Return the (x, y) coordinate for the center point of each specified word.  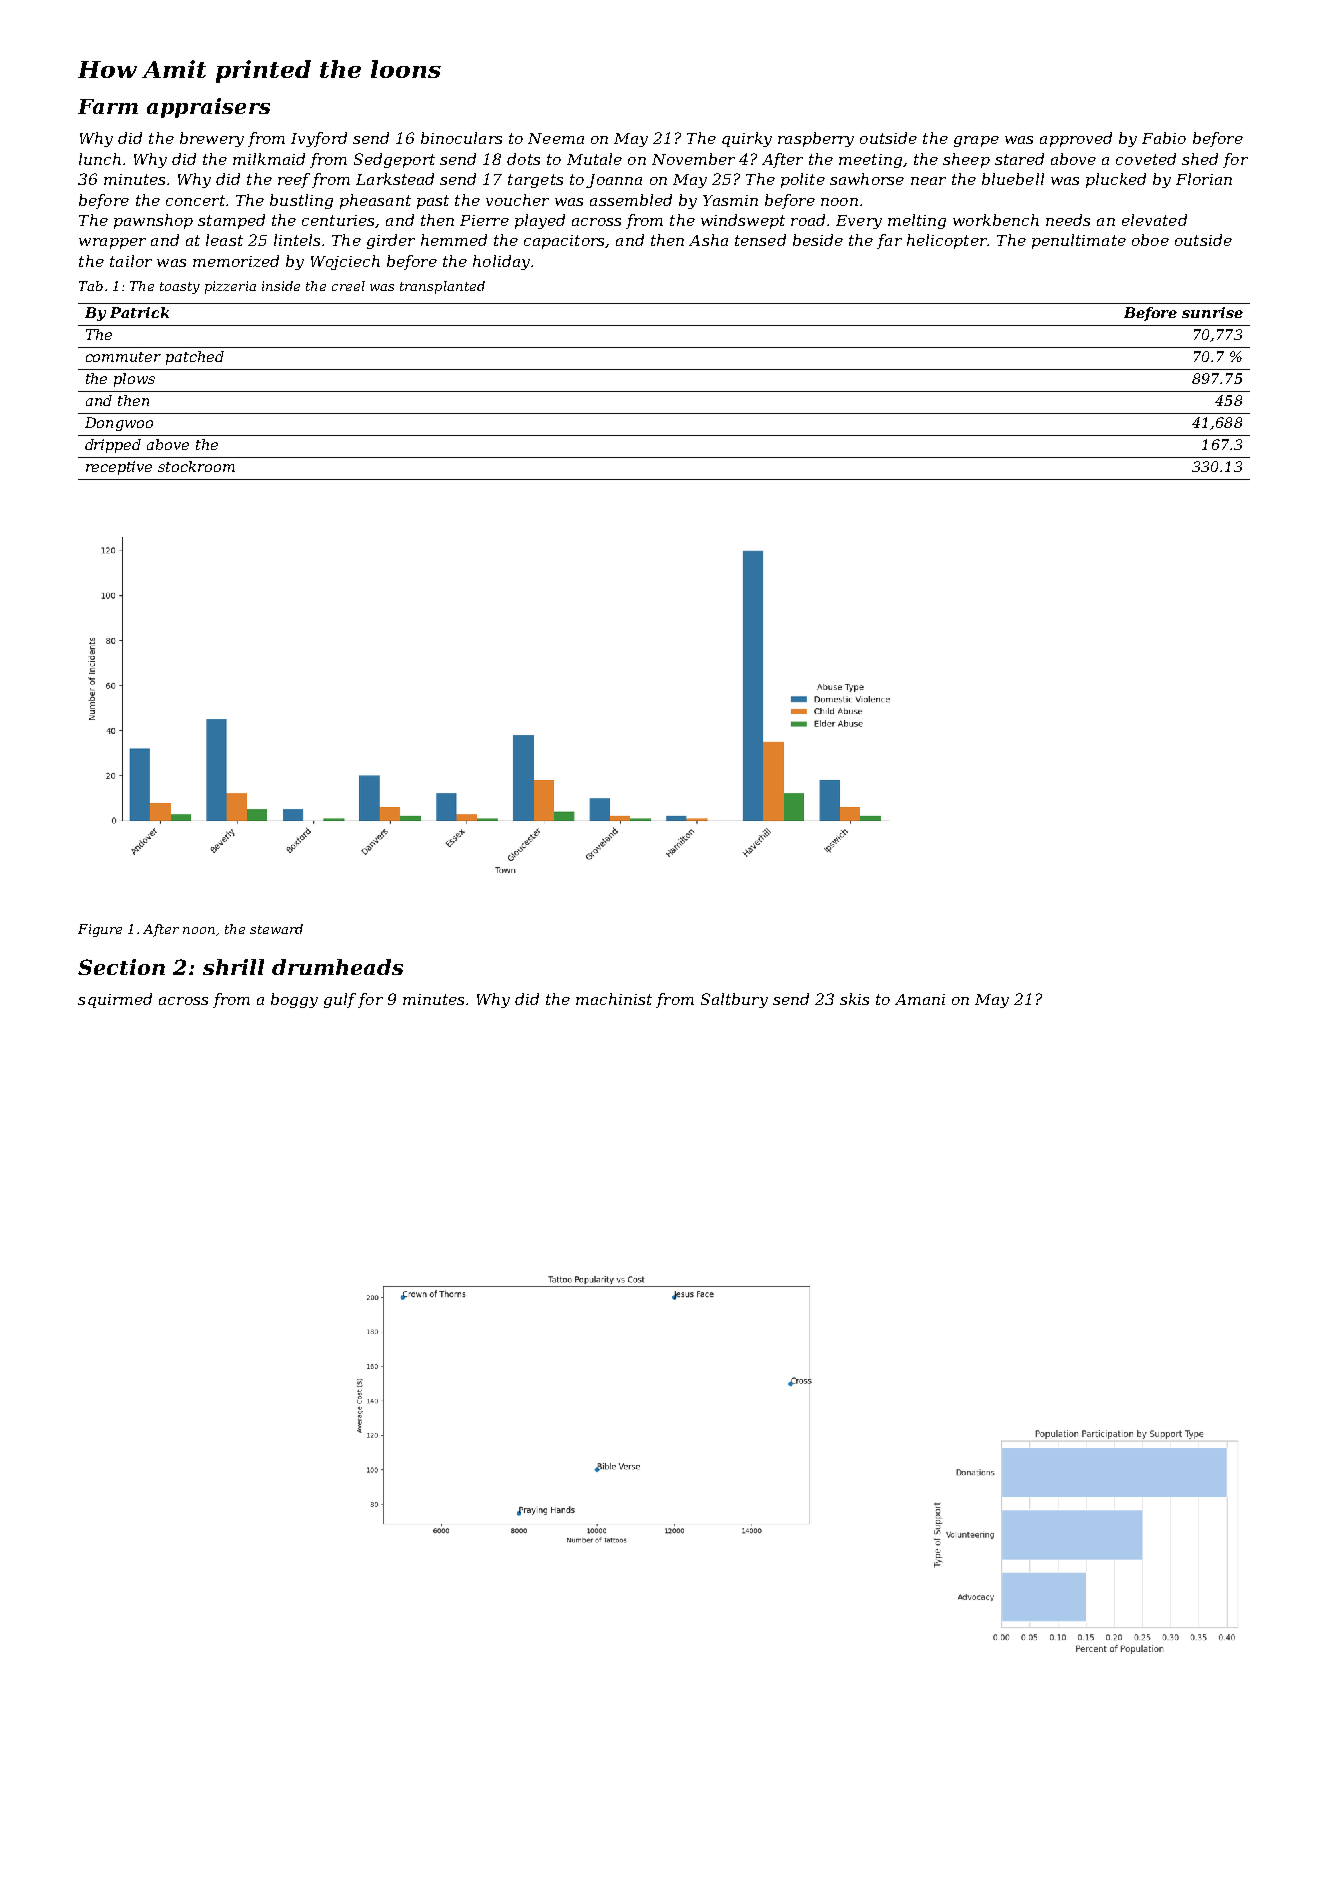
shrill (233, 967)
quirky (747, 139)
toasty (180, 288)
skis (854, 999)
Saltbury (734, 1000)
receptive (119, 468)
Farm (108, 106)
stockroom (196, 466)
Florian (1204, 179)
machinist (614, 999)
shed (1200, 159)
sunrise (1212, 312)
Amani (920, 999)
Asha (708, 240)
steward (276, 929)
